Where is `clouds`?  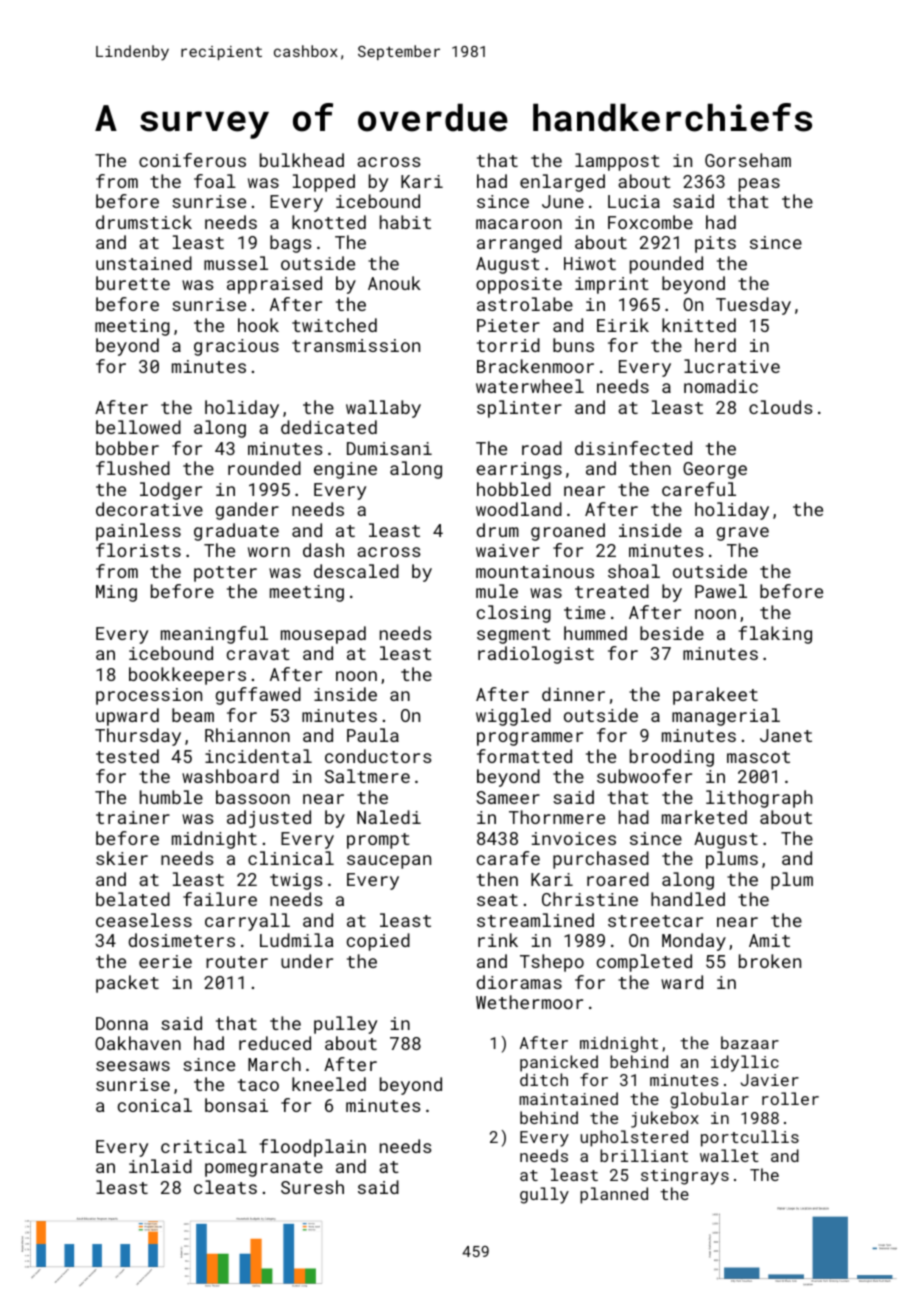
clouds is located at coordinates (781, 407).
